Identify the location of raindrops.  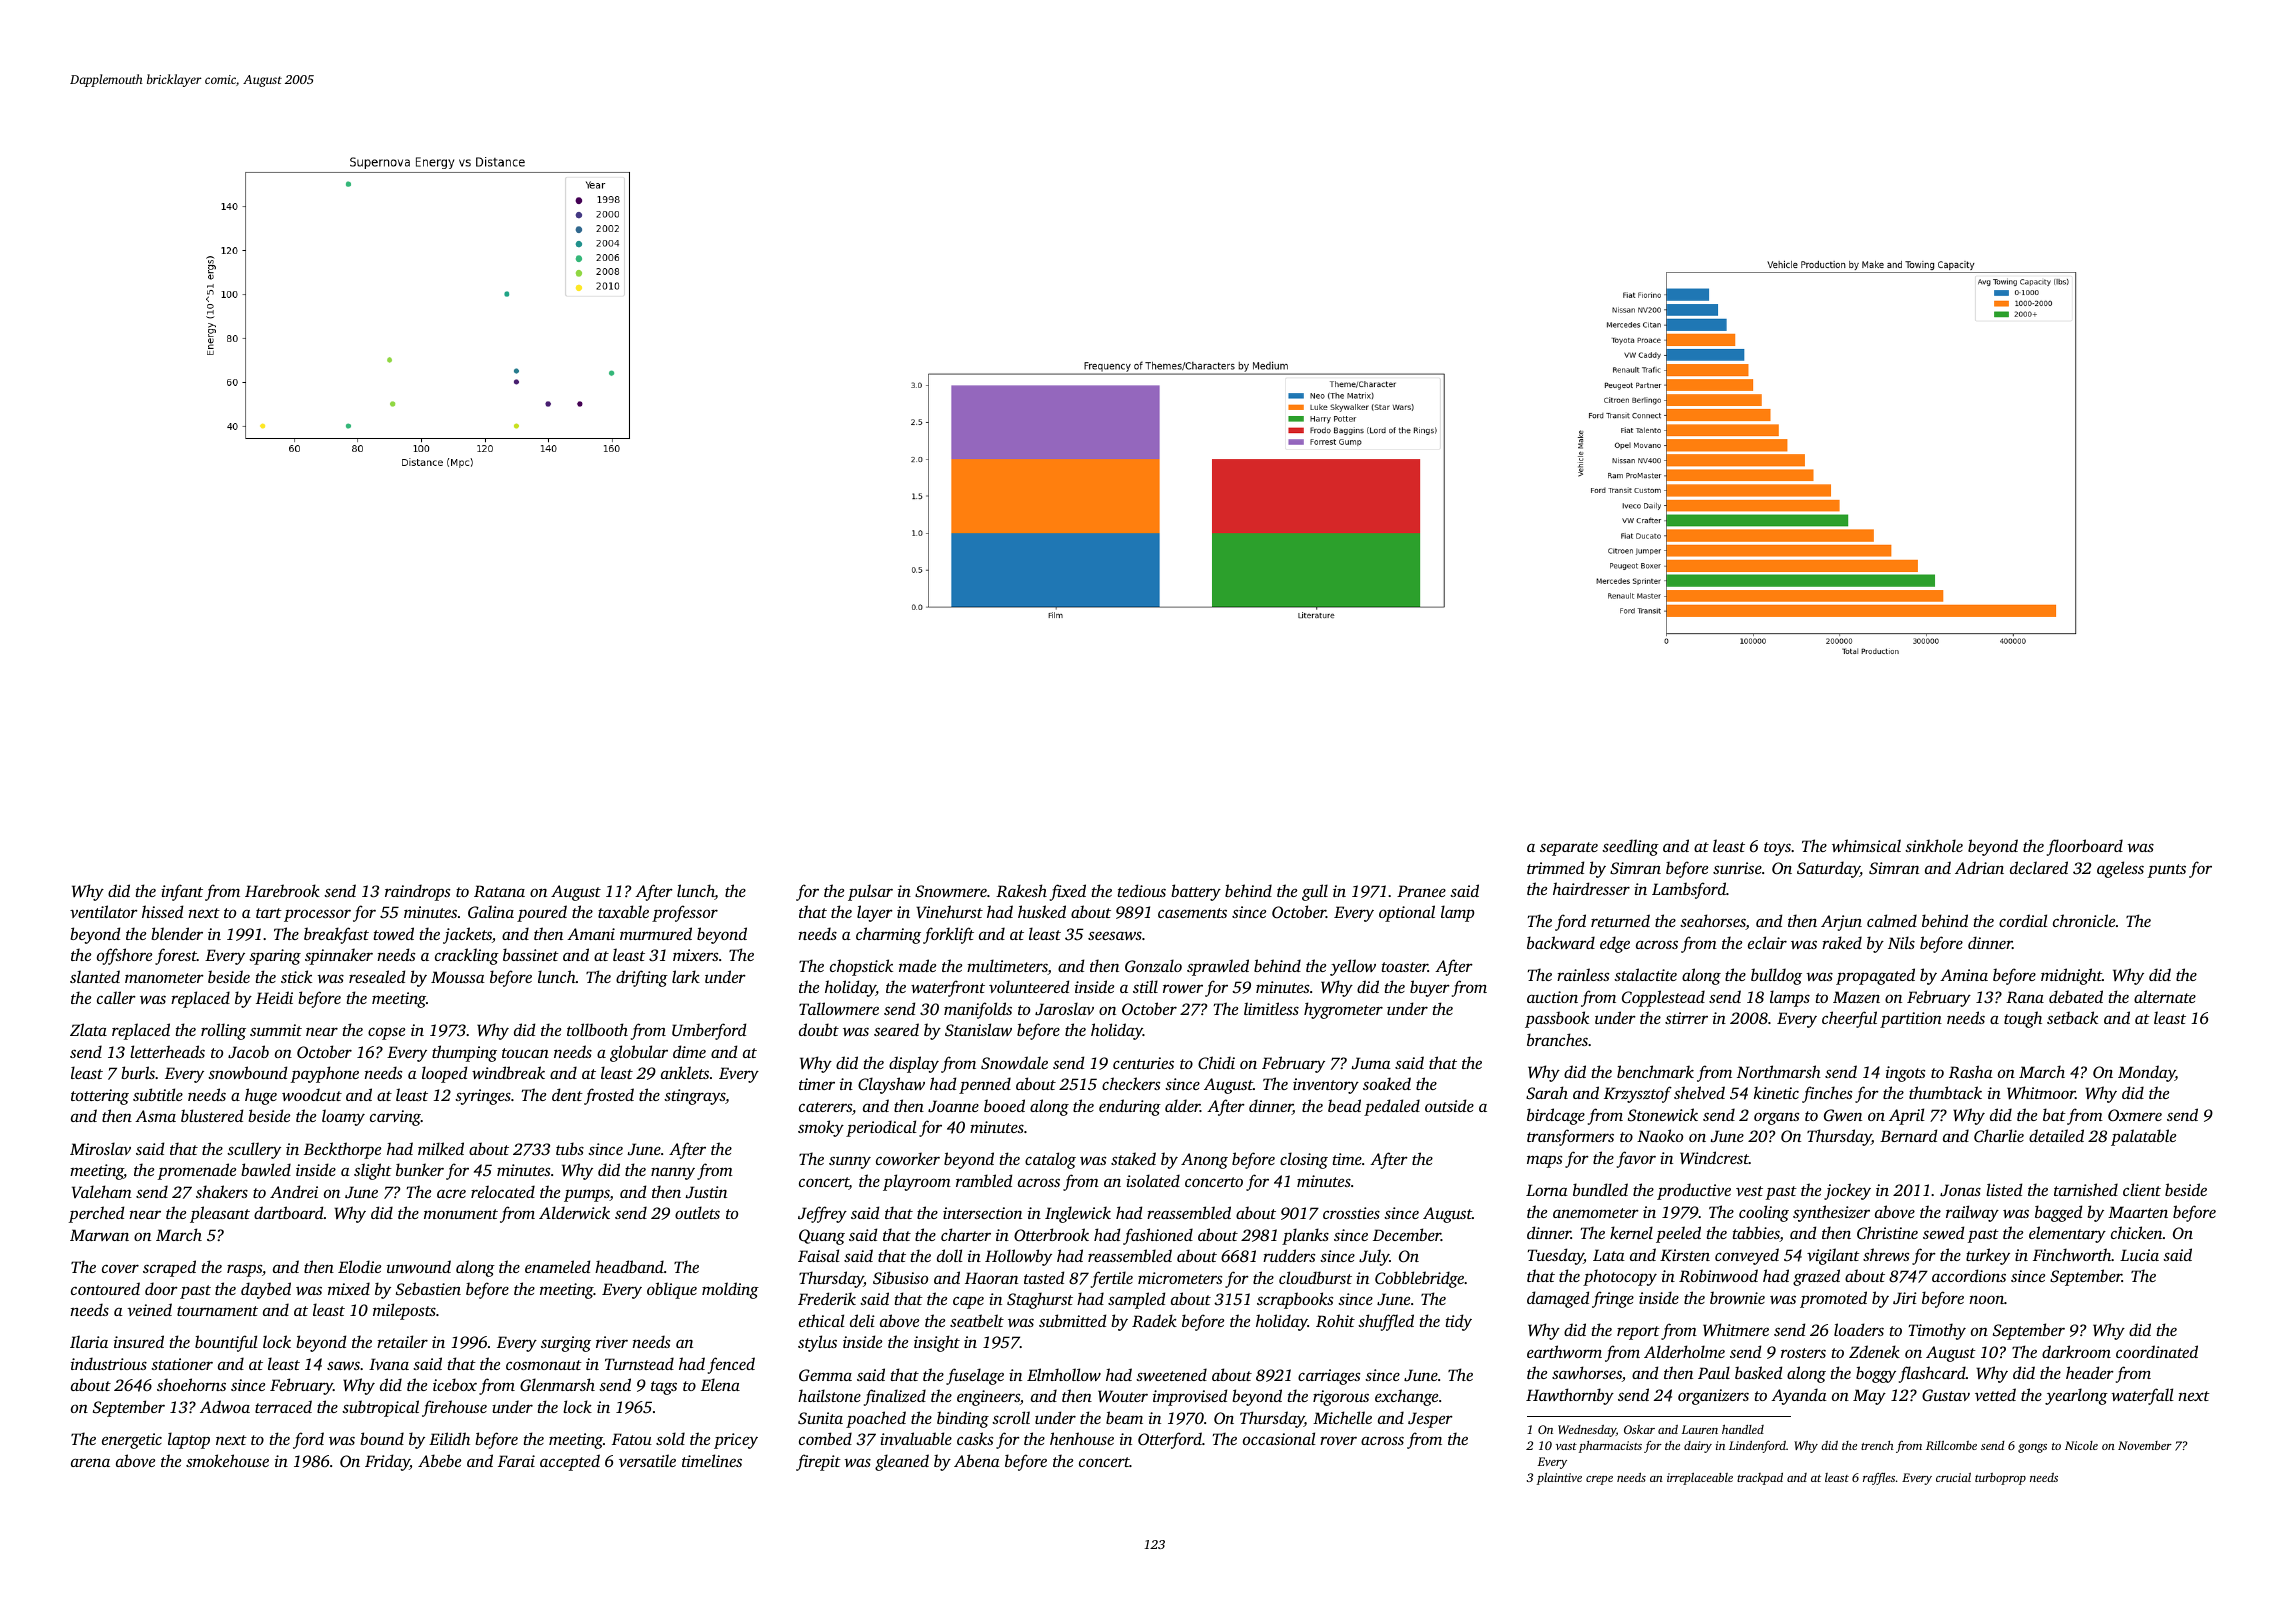
(417, 892).
